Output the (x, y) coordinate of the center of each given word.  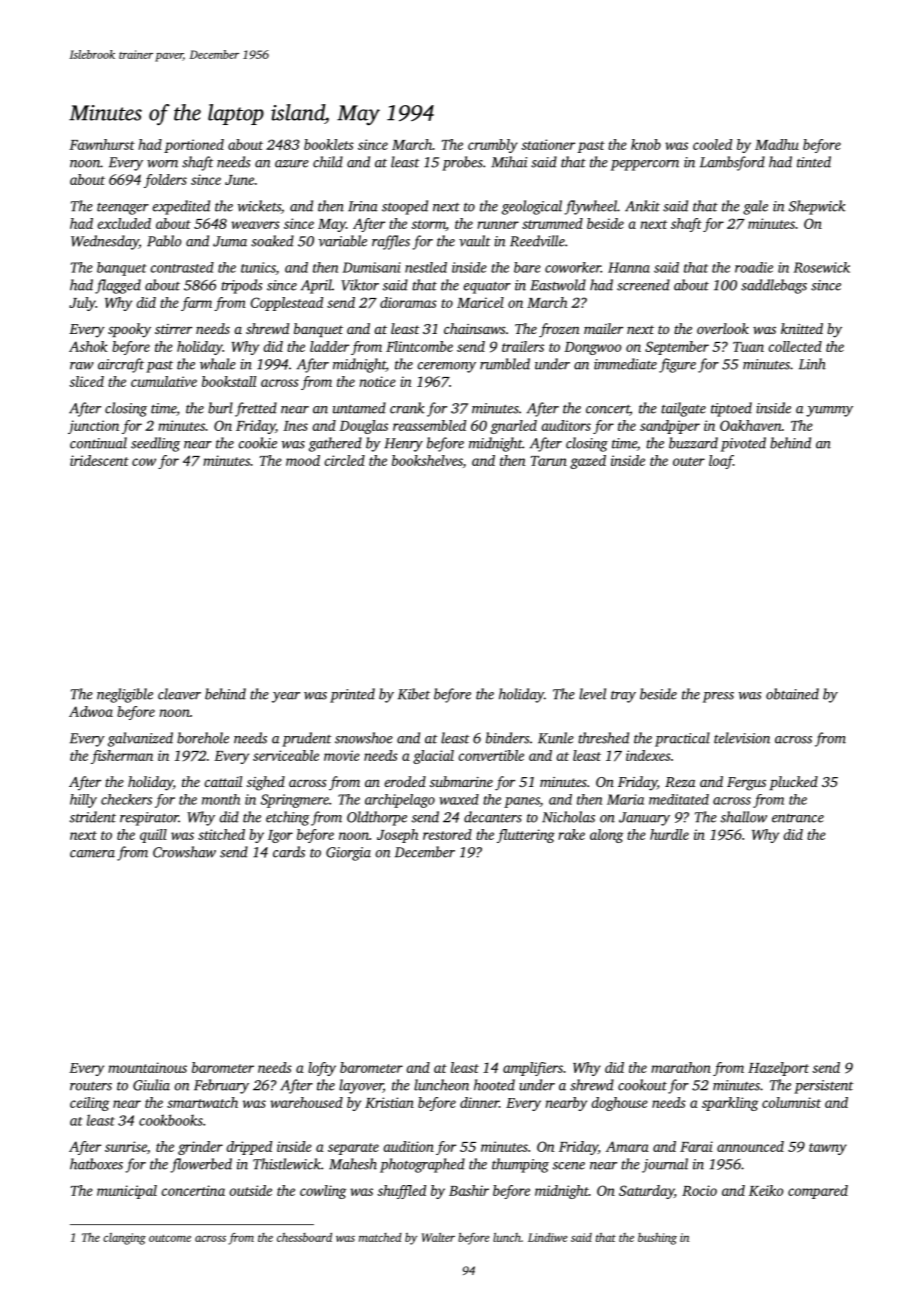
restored (447, 834)
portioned (194, 146)
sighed (266, 783)
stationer (548, 144)
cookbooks (171, 1120)
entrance (798, 818)
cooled (712, 144)
